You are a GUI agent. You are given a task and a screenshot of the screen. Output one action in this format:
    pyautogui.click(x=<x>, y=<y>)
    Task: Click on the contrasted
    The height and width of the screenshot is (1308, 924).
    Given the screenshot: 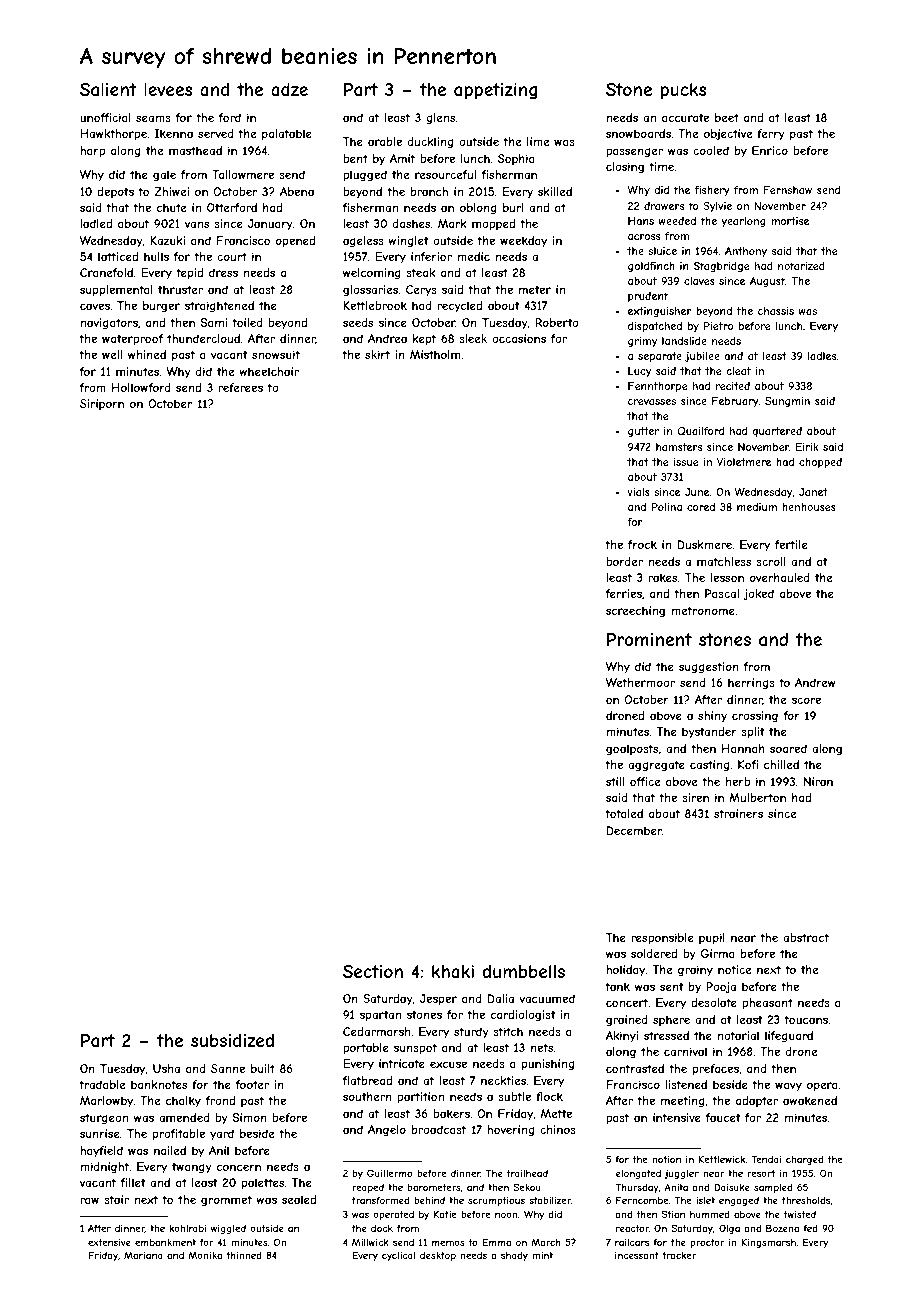 What is the action you would take?
    pyautogui.click(x=635, y=1068)
